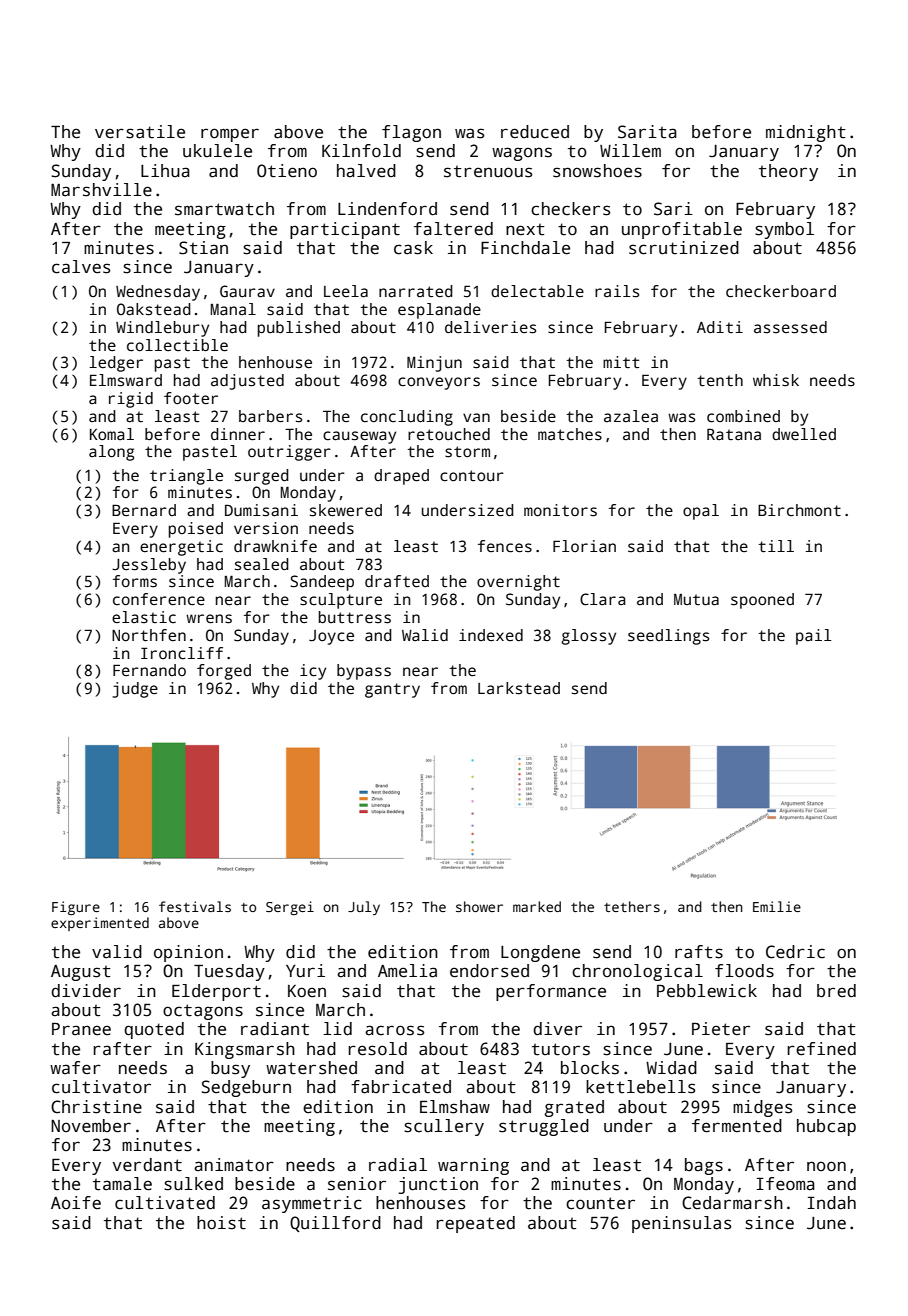  What do you see at coordinates (776, 546) in the page?
I see `till` at bounding box center [776, 546].
